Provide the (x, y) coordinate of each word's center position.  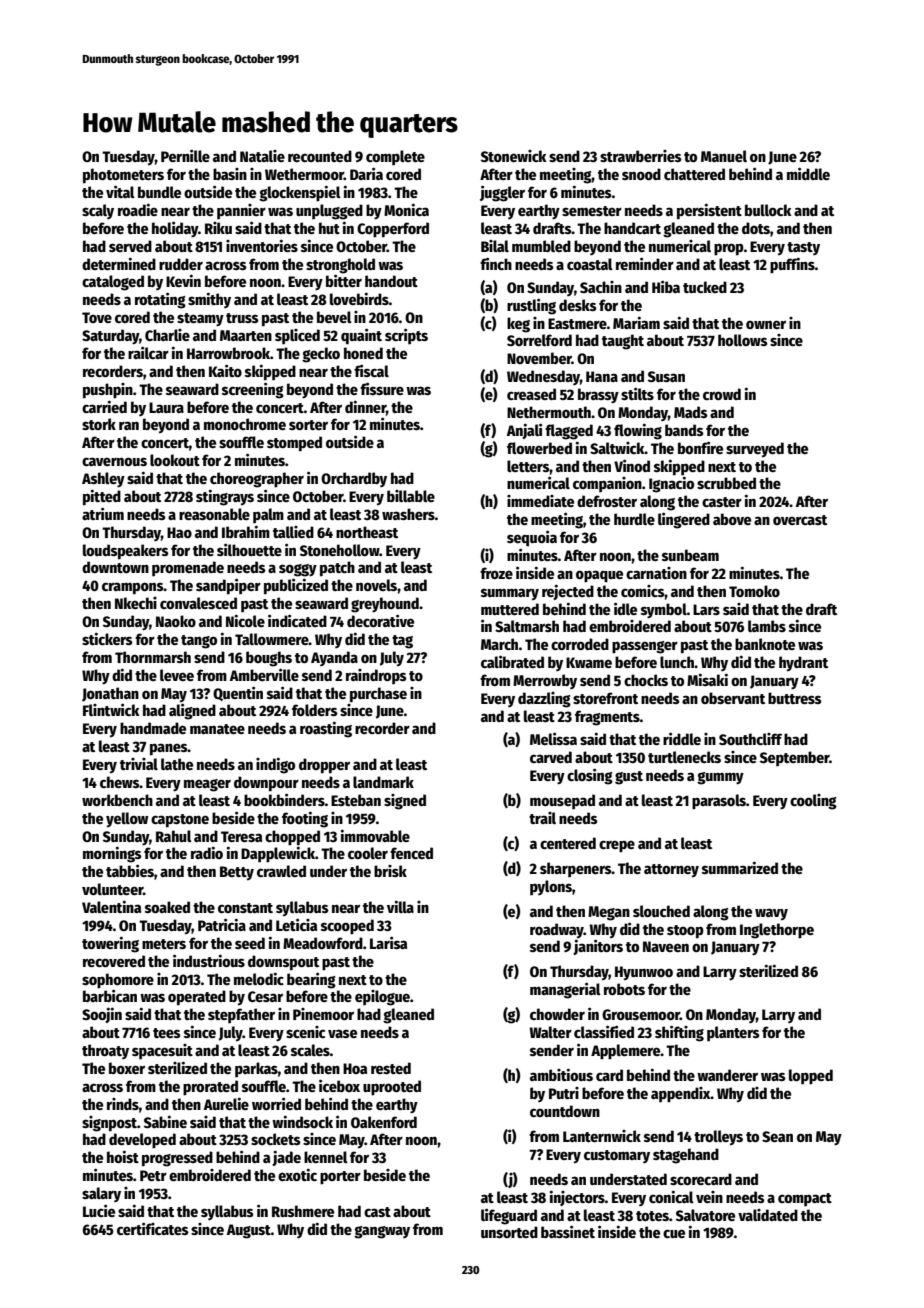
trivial (139, 764)
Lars (706, 609)
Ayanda (334, 658)
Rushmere (303, 1211)
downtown (115, 567)
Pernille (185, 155)
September (795, 758)
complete (395, 157)
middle (808, 173)
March (499, 644)
